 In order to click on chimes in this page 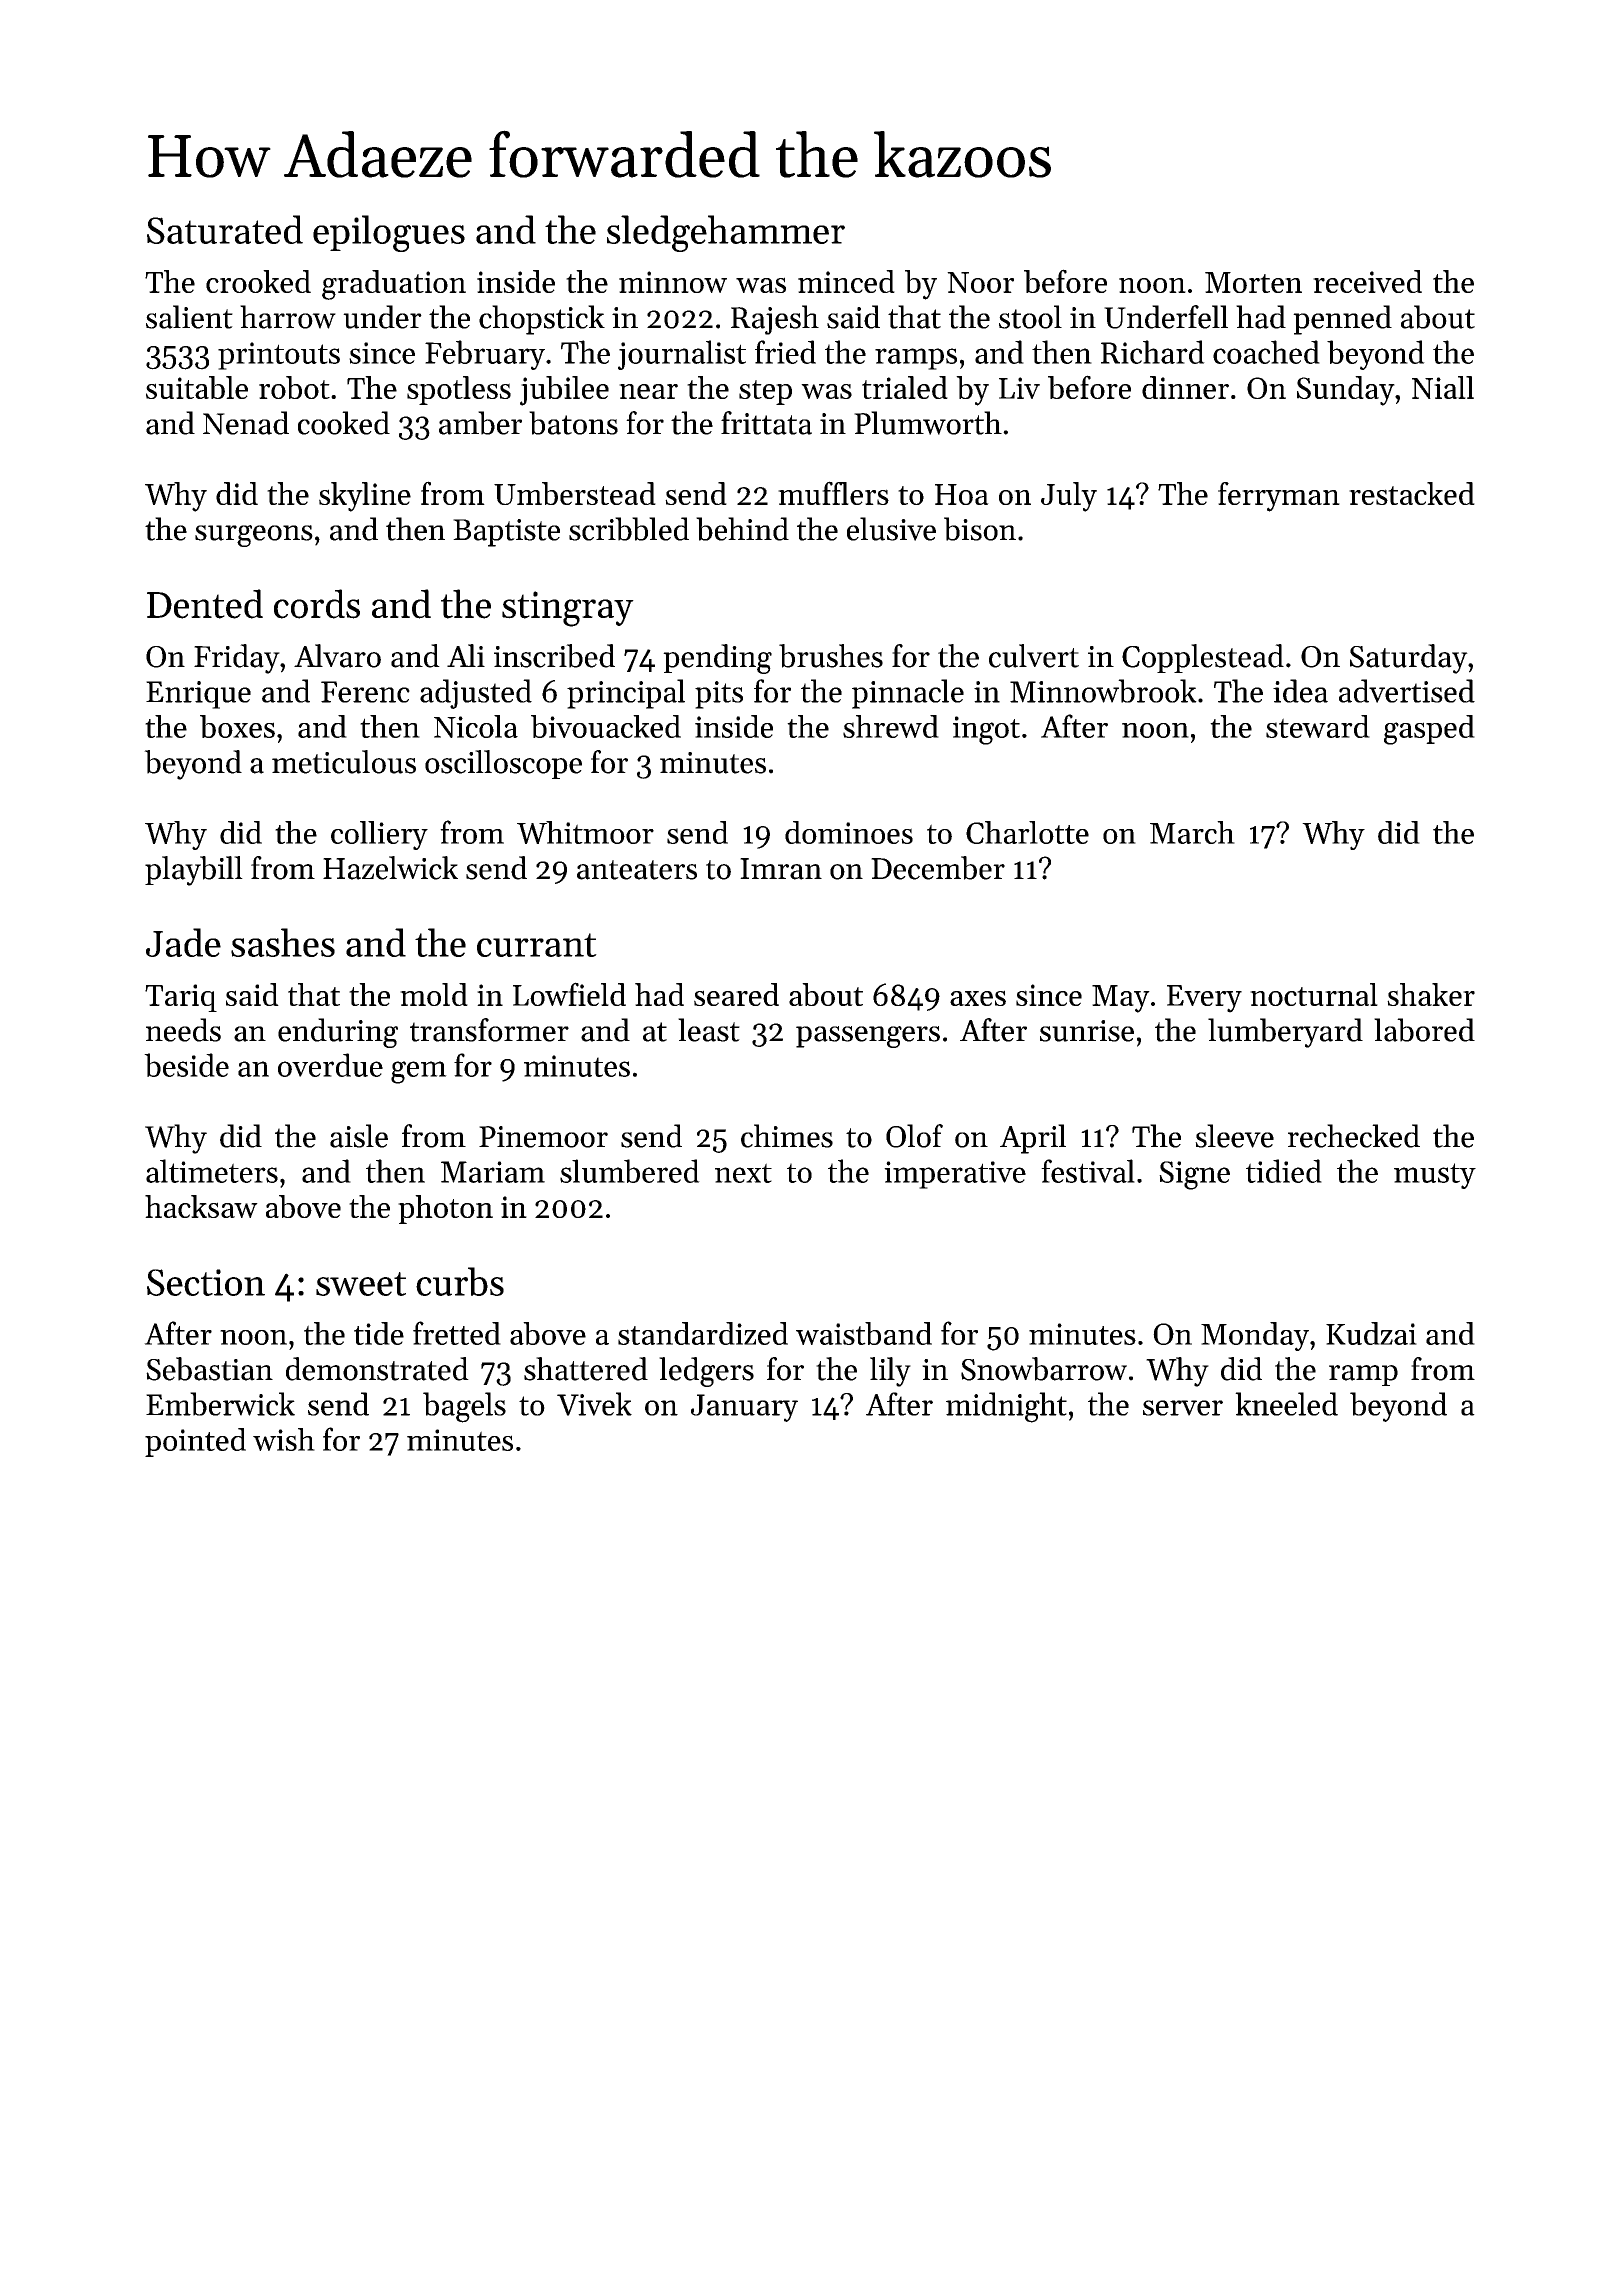, I will do `click(787, 1136)`.
